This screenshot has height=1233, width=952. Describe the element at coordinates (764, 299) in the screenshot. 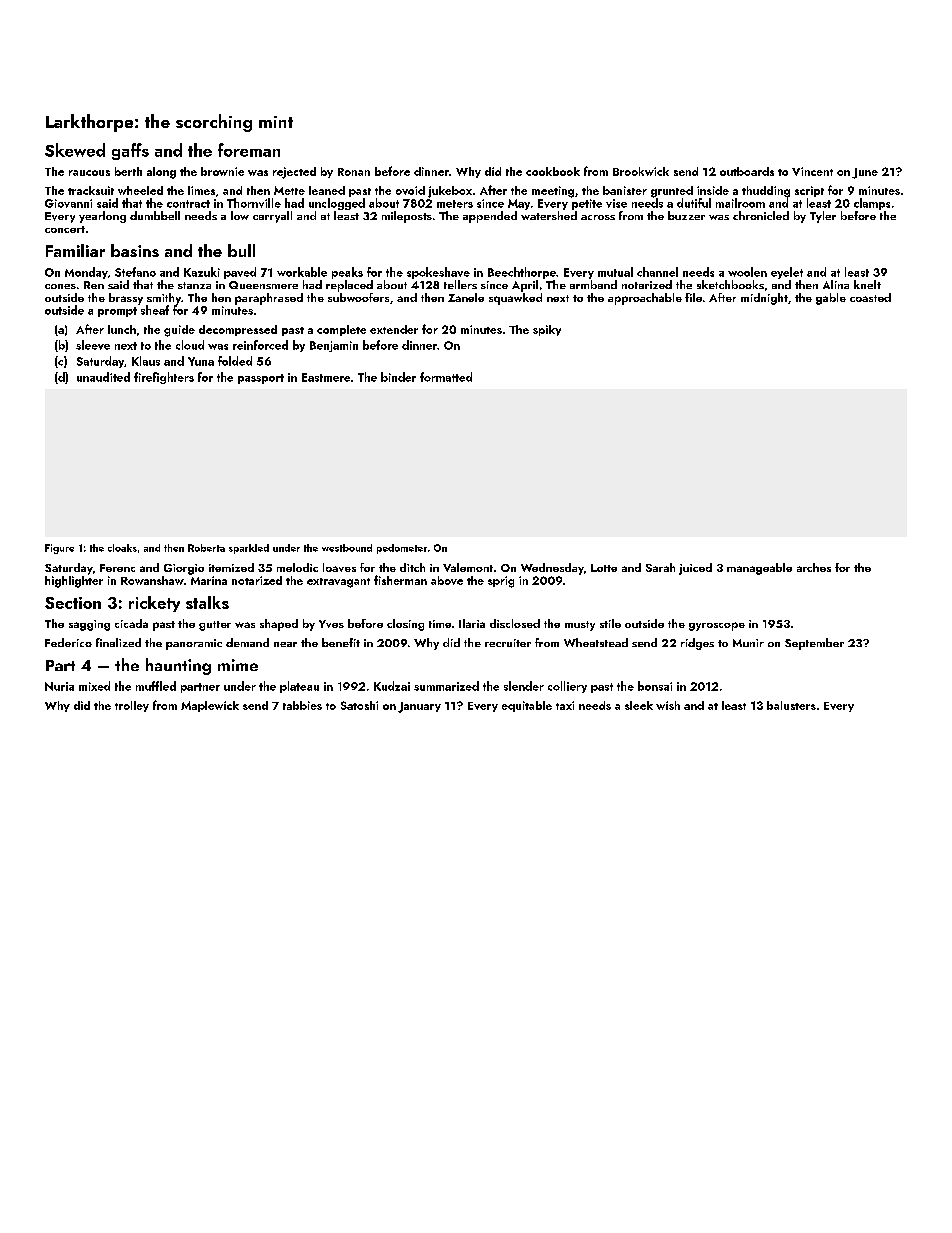

I see `midnight` at that location.
